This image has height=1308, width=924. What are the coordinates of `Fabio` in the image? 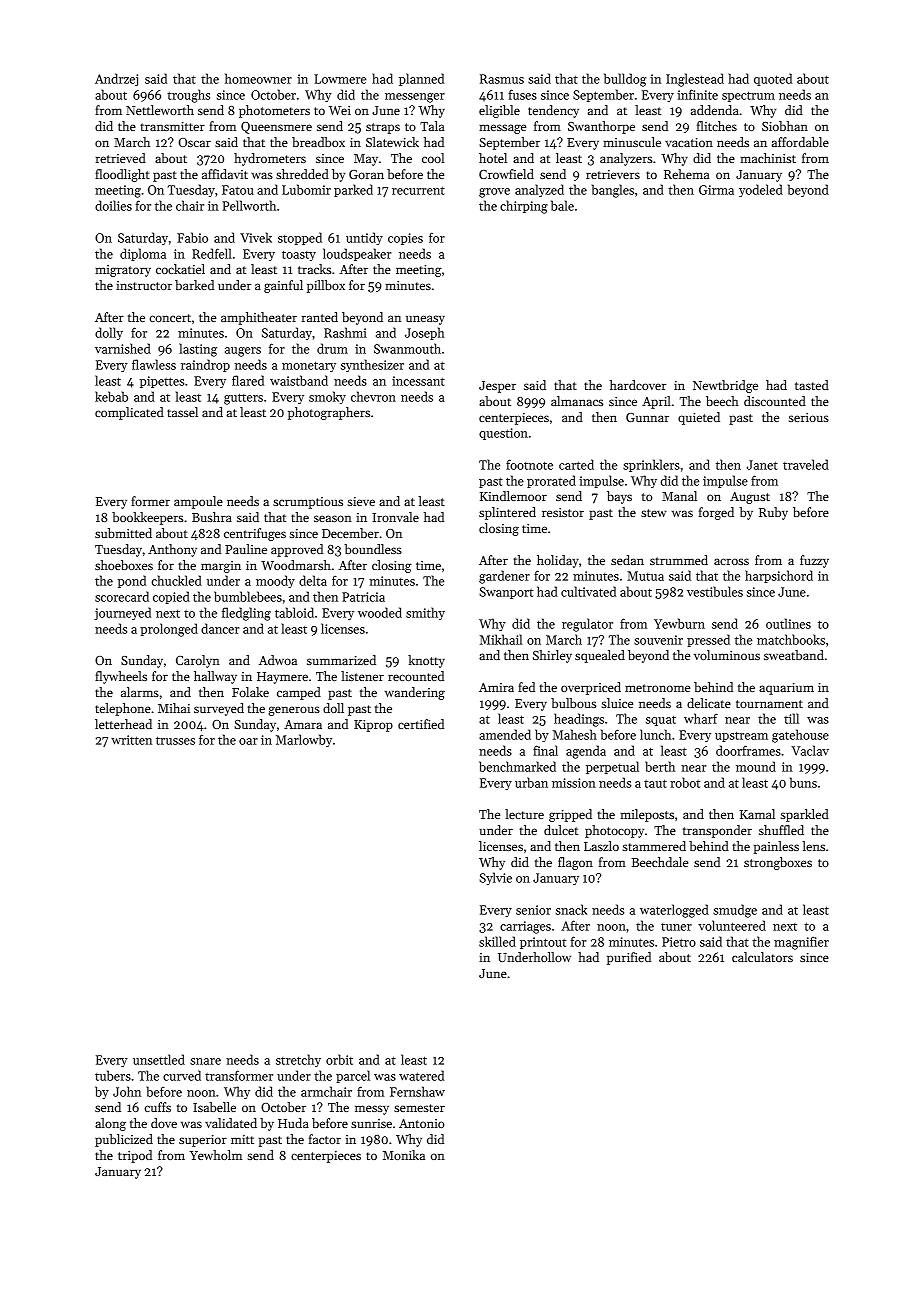 It's located at (192, 237).
